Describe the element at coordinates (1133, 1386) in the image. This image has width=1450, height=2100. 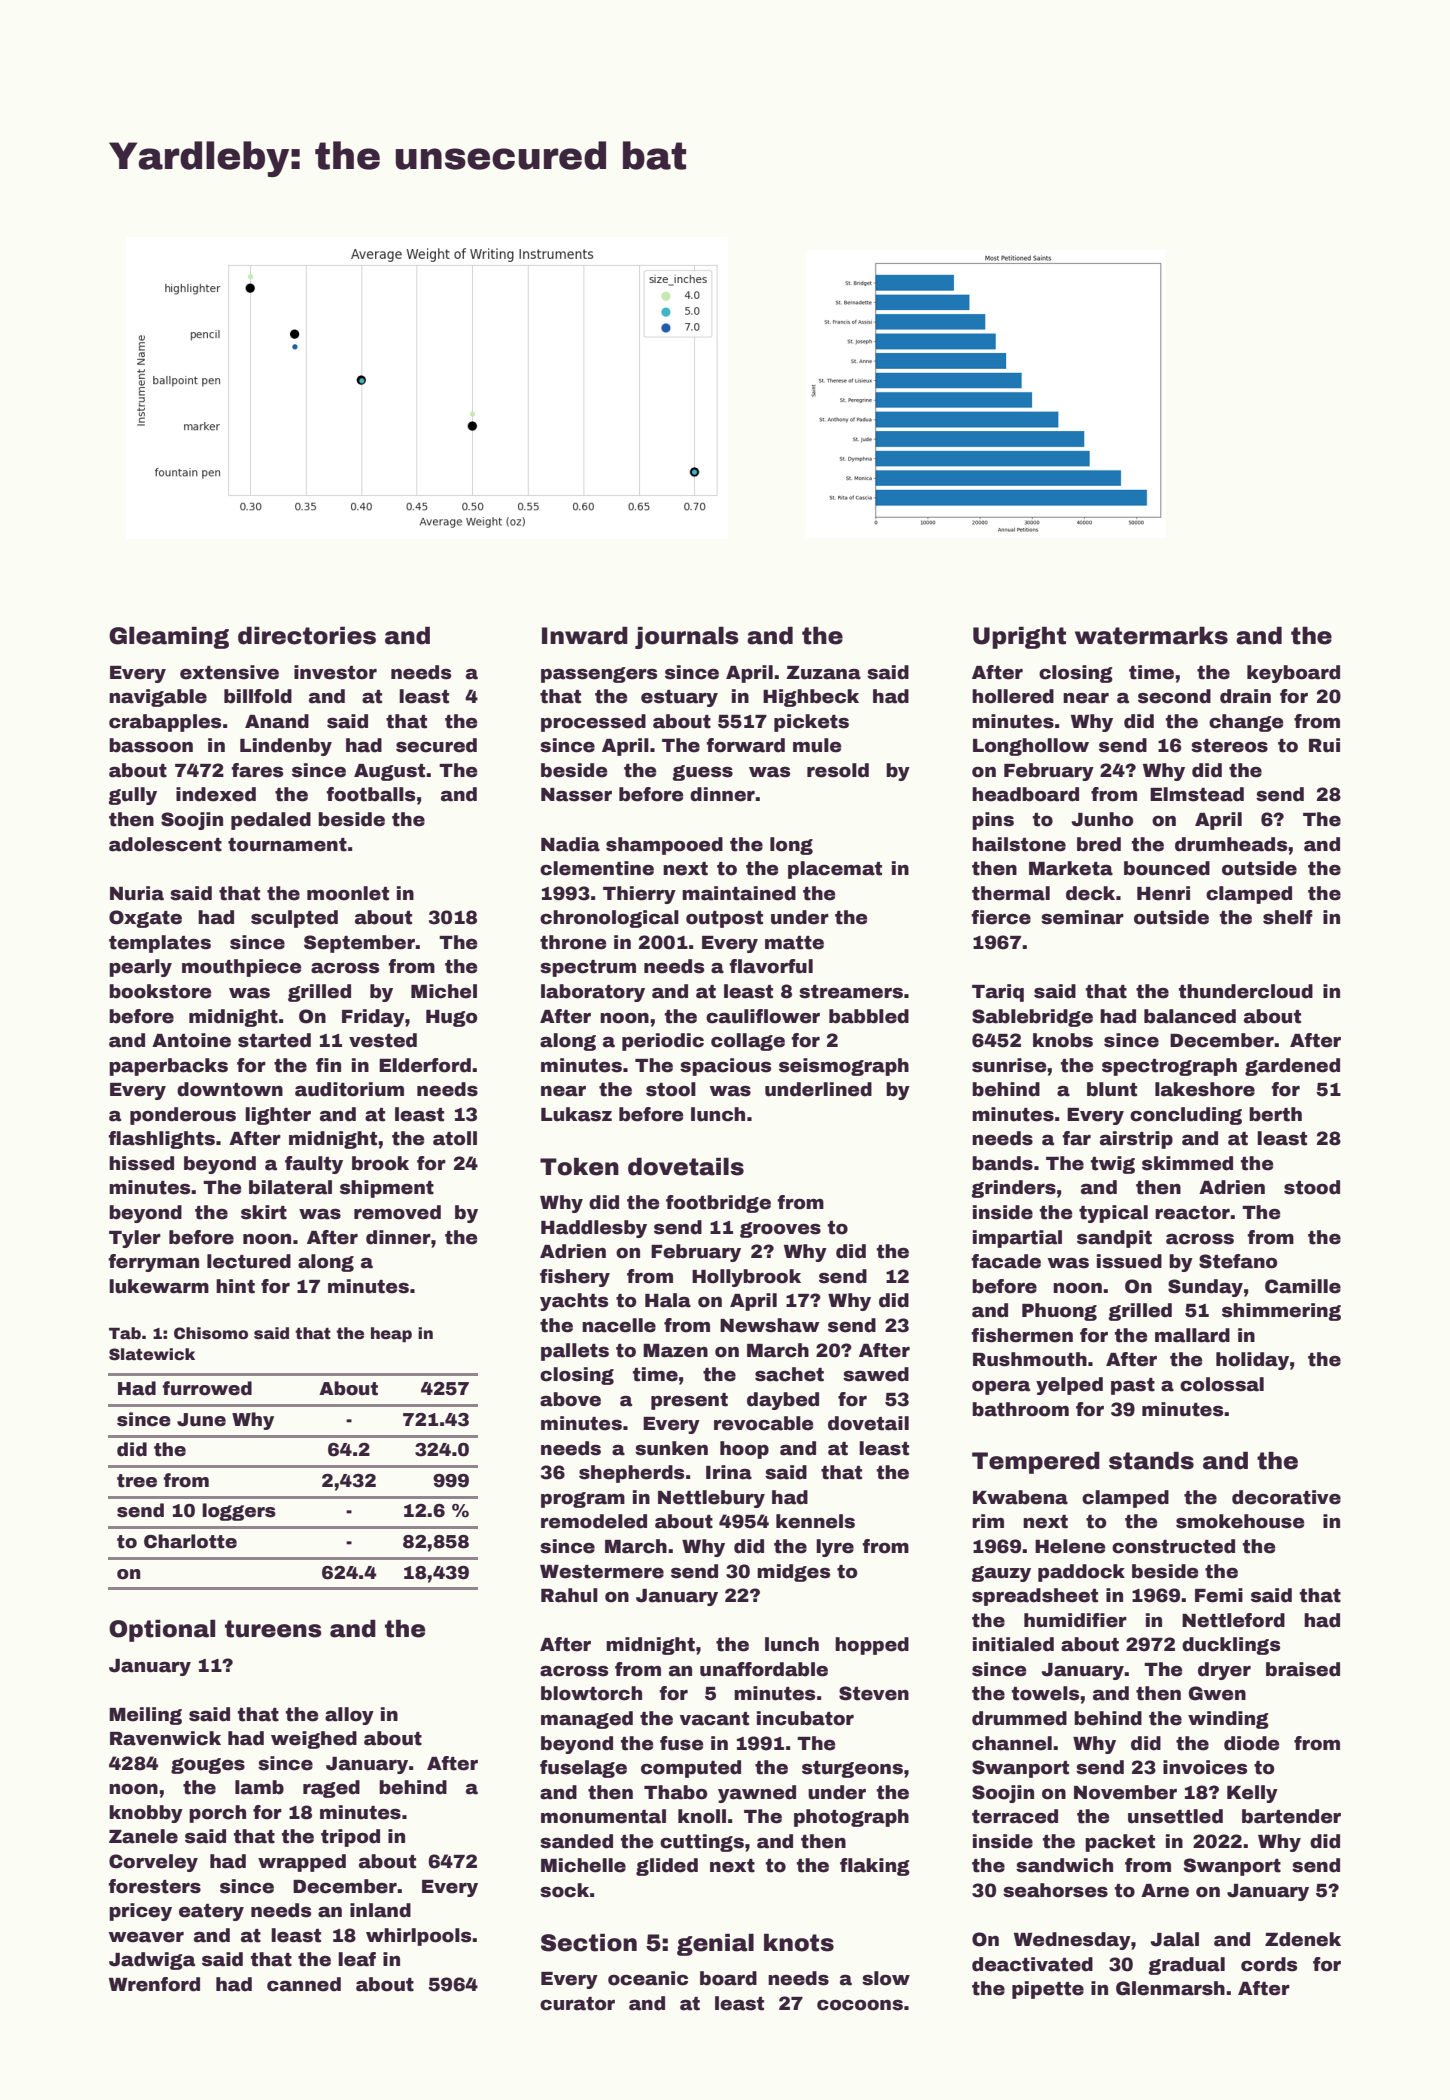
I see `past` at that location.
